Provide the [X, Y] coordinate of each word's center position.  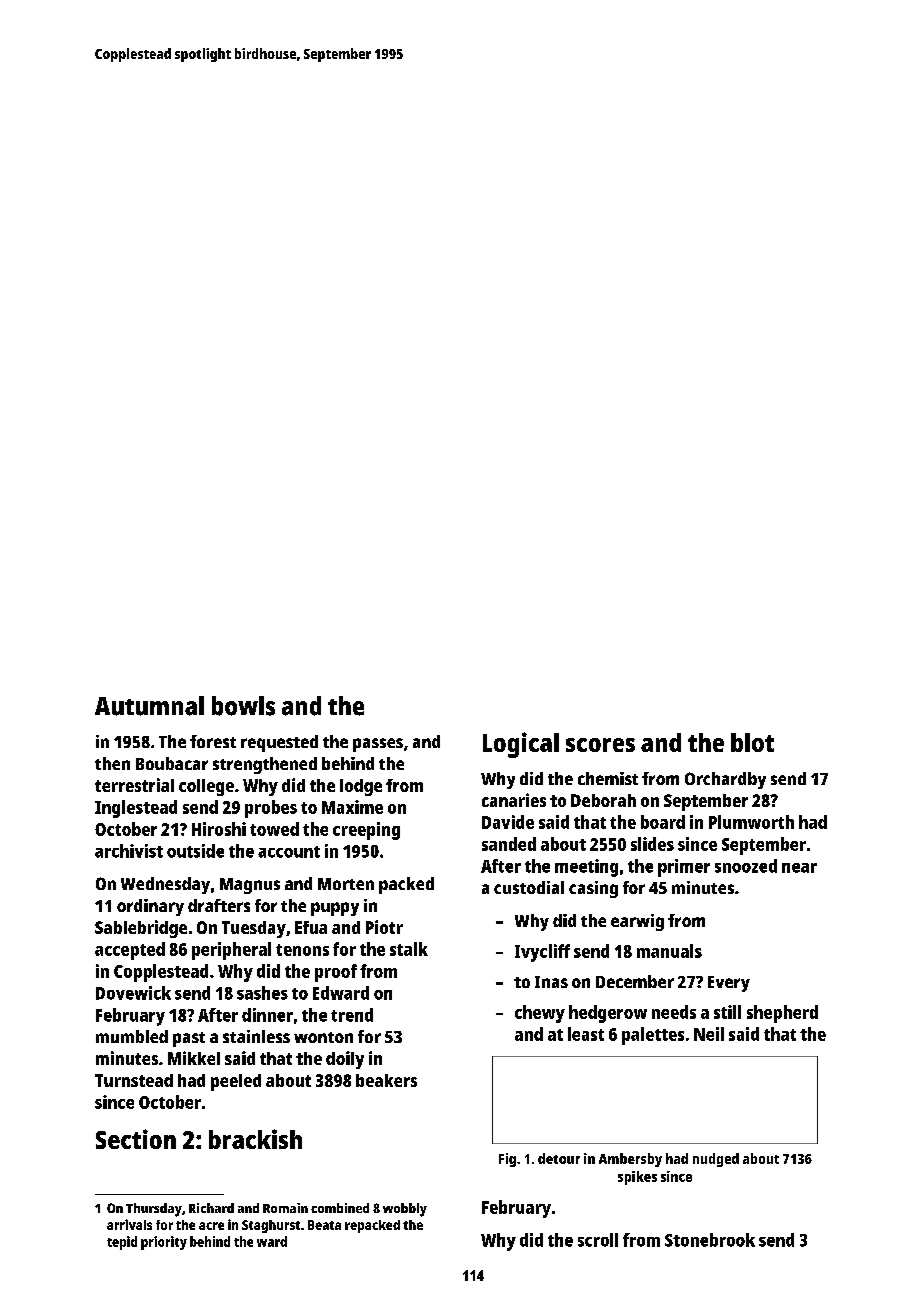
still [727, 1012]
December [635, 981]
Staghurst [271, 1226]
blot [752, 742]
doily [345, 1060]
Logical [521, 745]
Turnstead [134, 1080]
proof [336, 973]
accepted [130, 951]
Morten [346, 884]
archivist [129, 851]
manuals [669, 951]
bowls [243, 706]
